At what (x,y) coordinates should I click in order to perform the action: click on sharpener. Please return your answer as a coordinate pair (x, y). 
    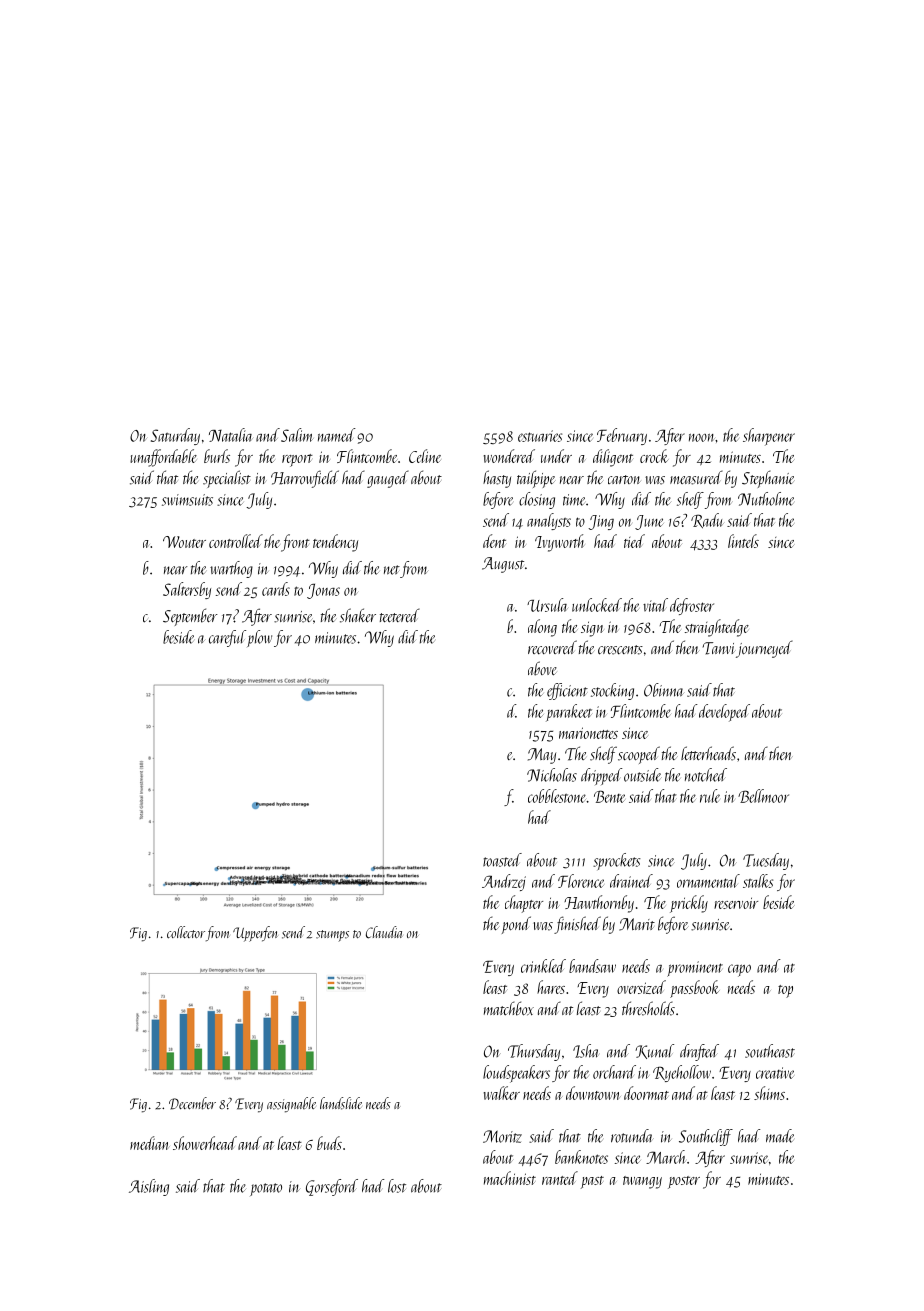
    Looking at the image, I should click on (769, 437).
